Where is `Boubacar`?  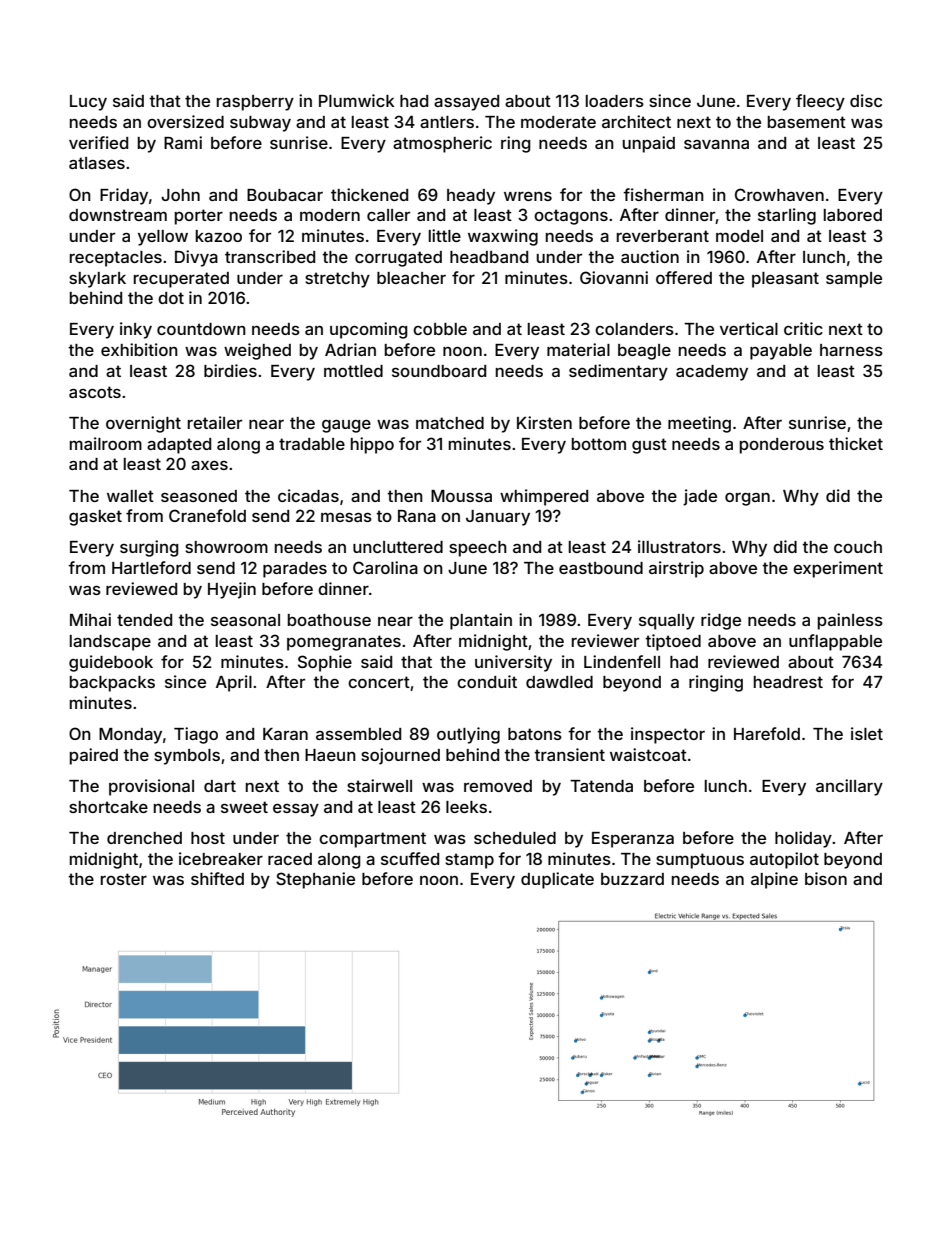 Boubacar is located at coordinates (285, 195).
